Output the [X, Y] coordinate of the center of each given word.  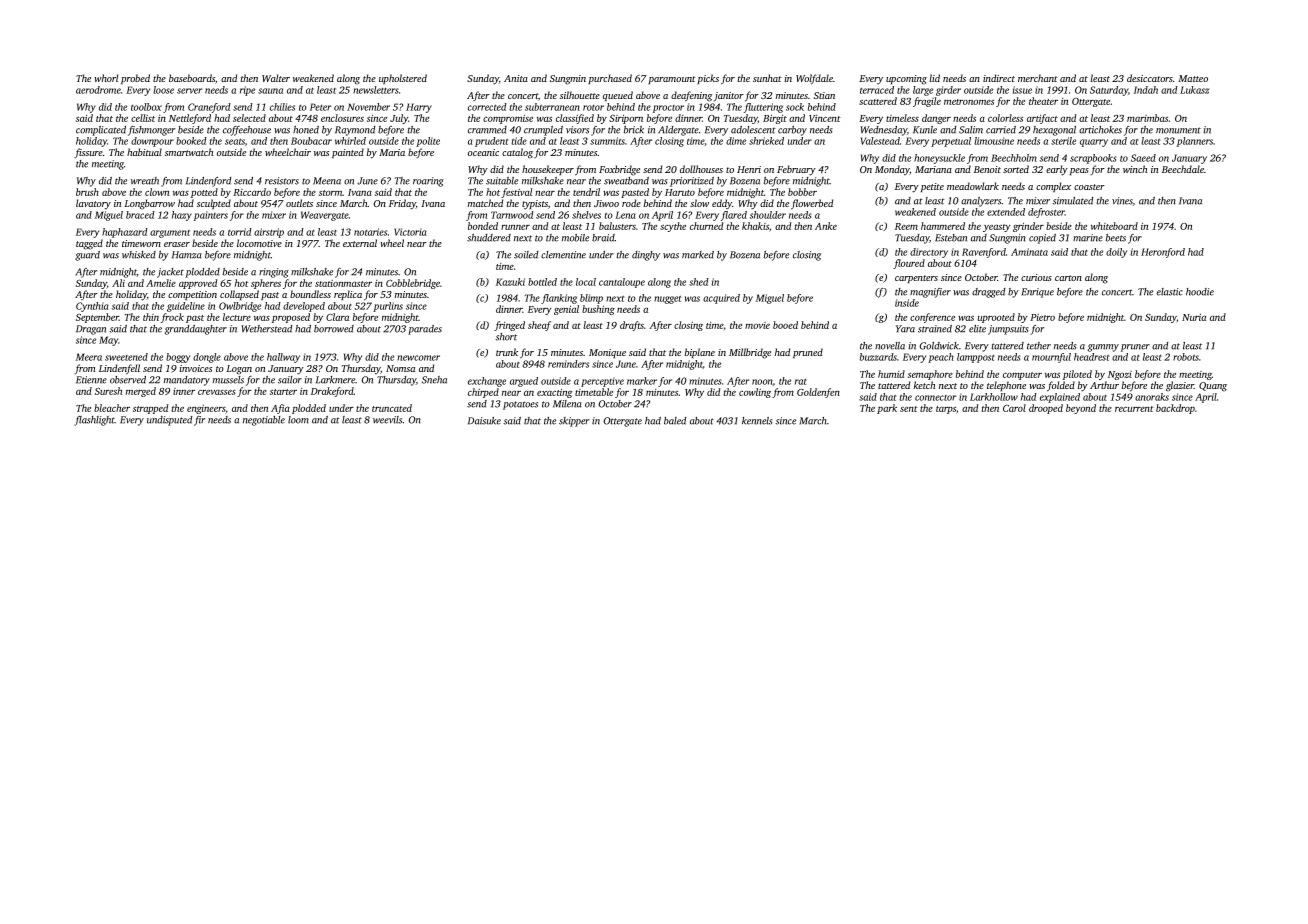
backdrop [1175, 409]
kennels [757, 421]
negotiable [264, 421]
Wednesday [883, 131]
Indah [1146, 90]
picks [708, 79]
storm [331, 193]
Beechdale [1183, 169]
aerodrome [98, 90]
